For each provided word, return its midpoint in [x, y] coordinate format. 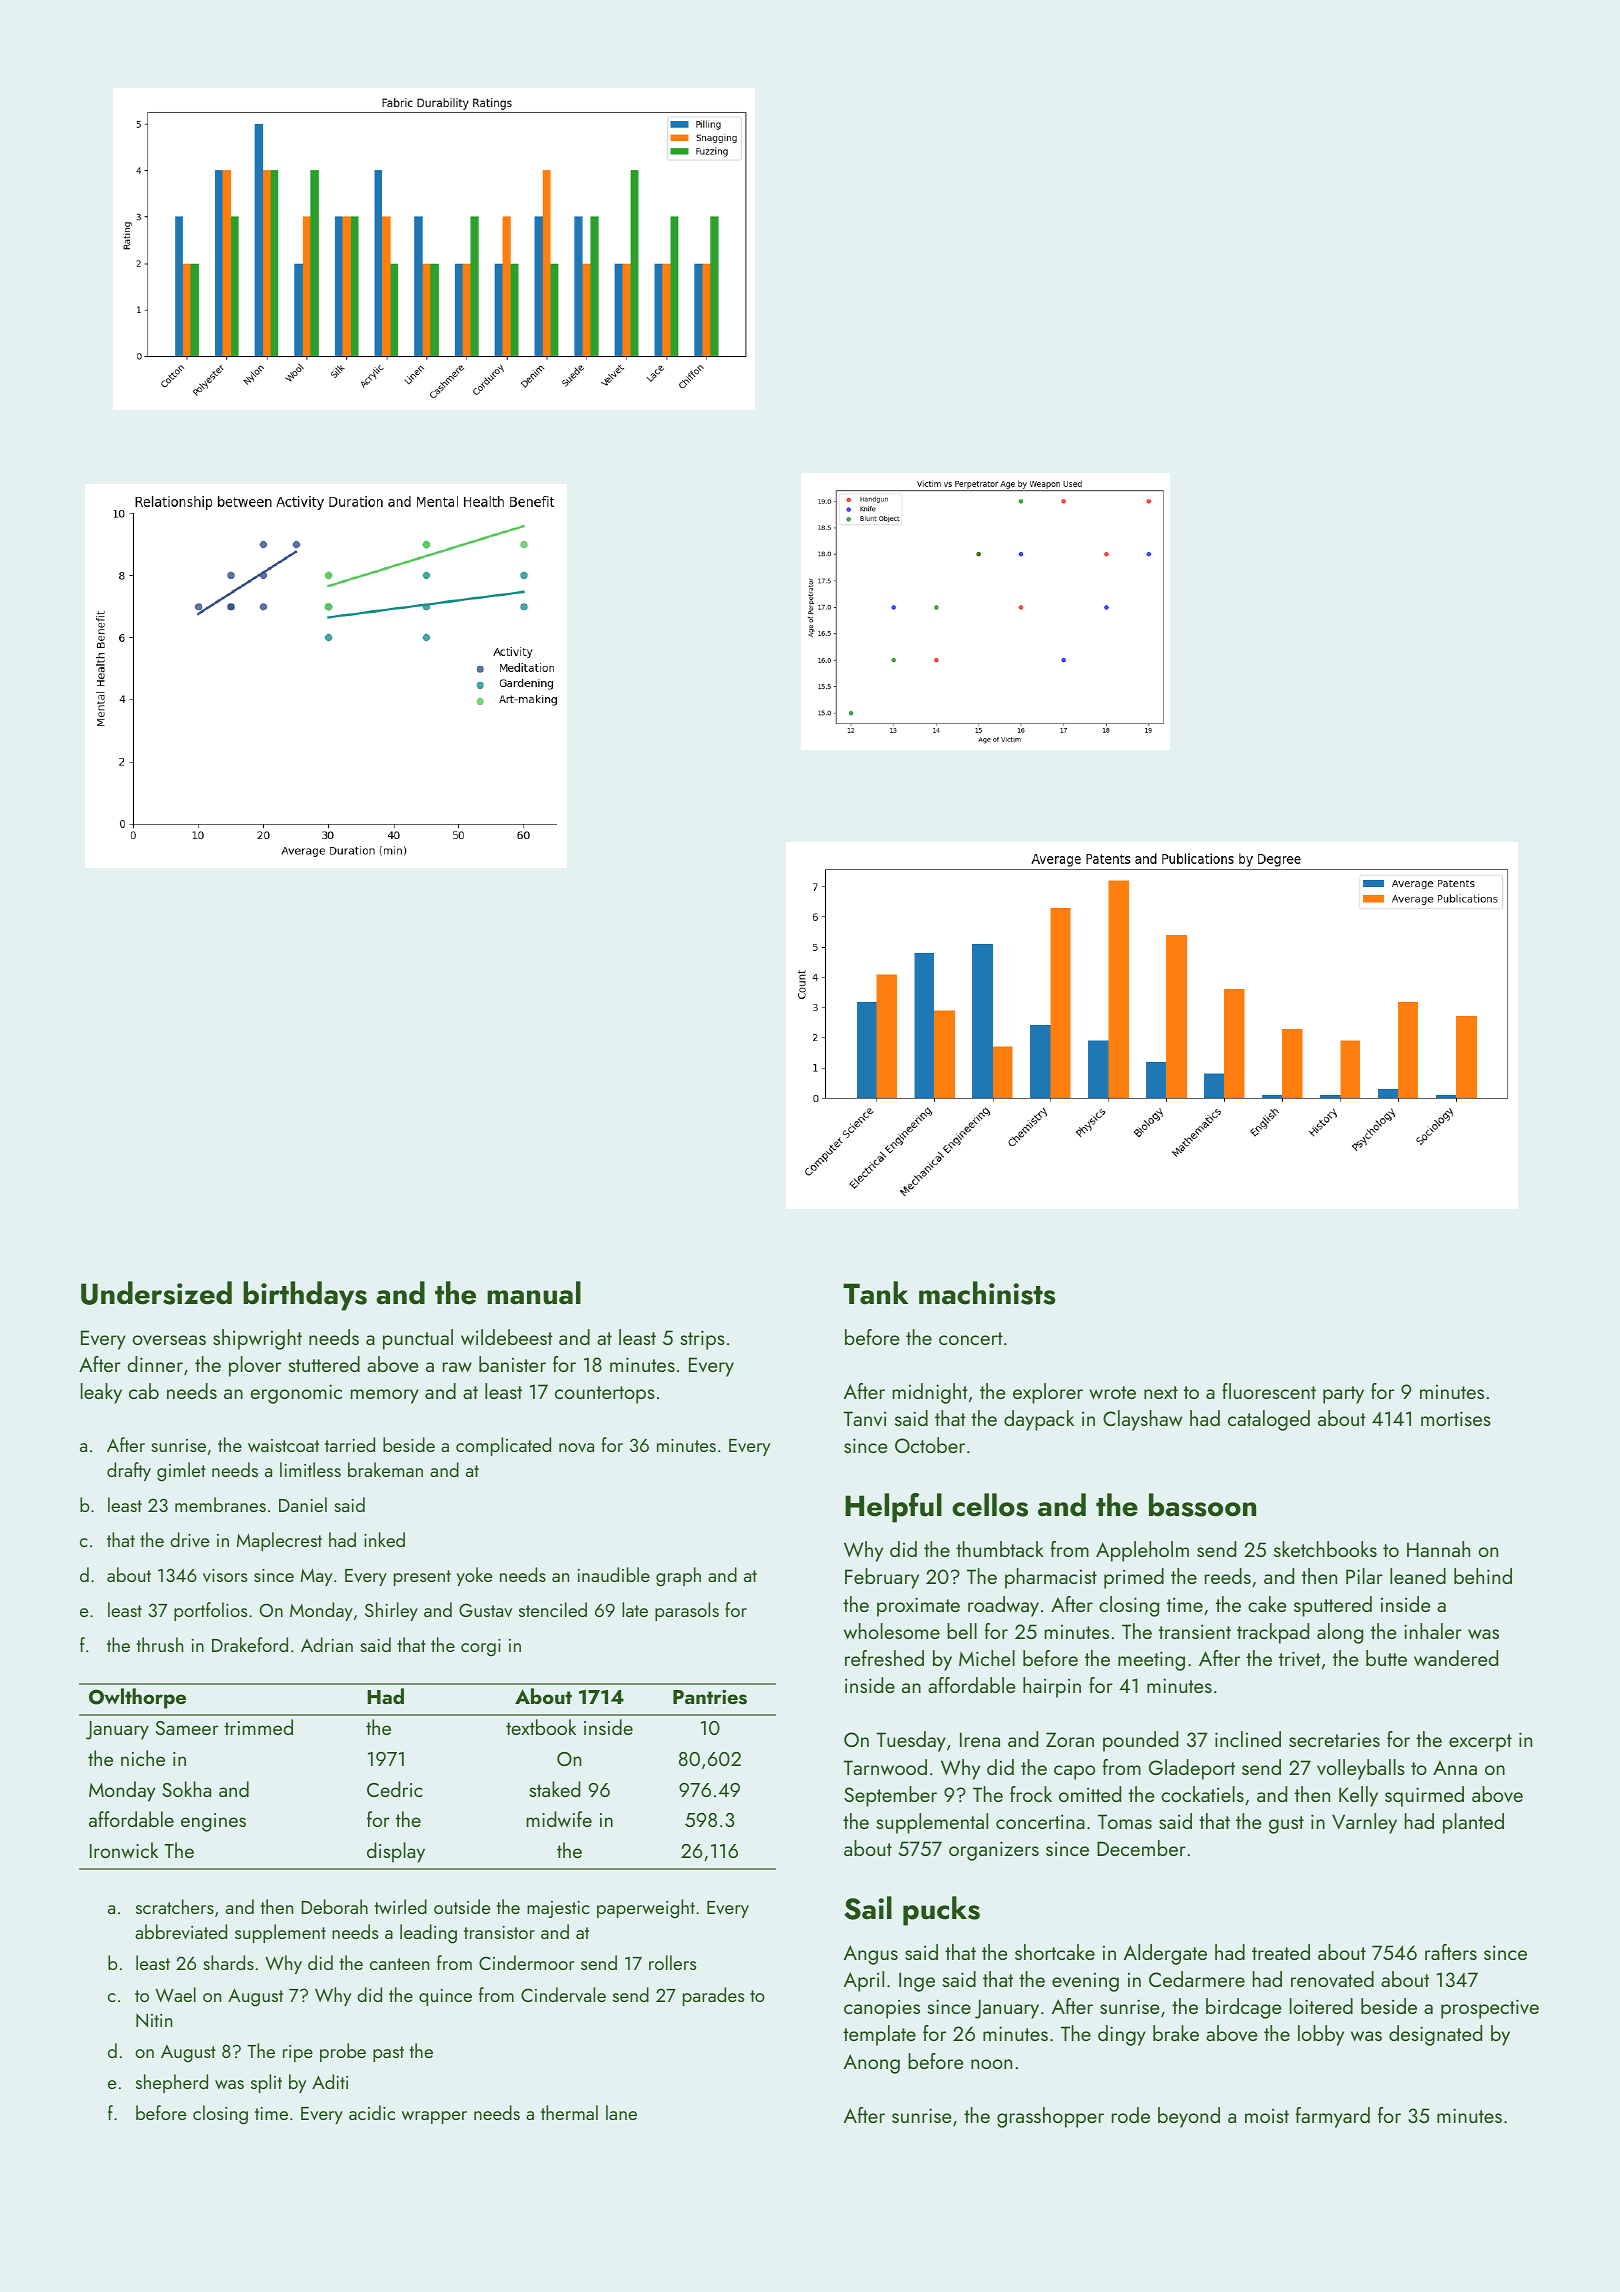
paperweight [646, 1909]
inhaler [1433, 1631]
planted [1473, 1823]
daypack [1039, 1420]
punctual [418, 1339]
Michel [987, 1658]
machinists [987, 1293]
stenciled [553, 1609]
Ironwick [124, 1850]
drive [189, 1539]
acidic [372, 2112]
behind [1483, 1576]
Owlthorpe [137, 1698]
